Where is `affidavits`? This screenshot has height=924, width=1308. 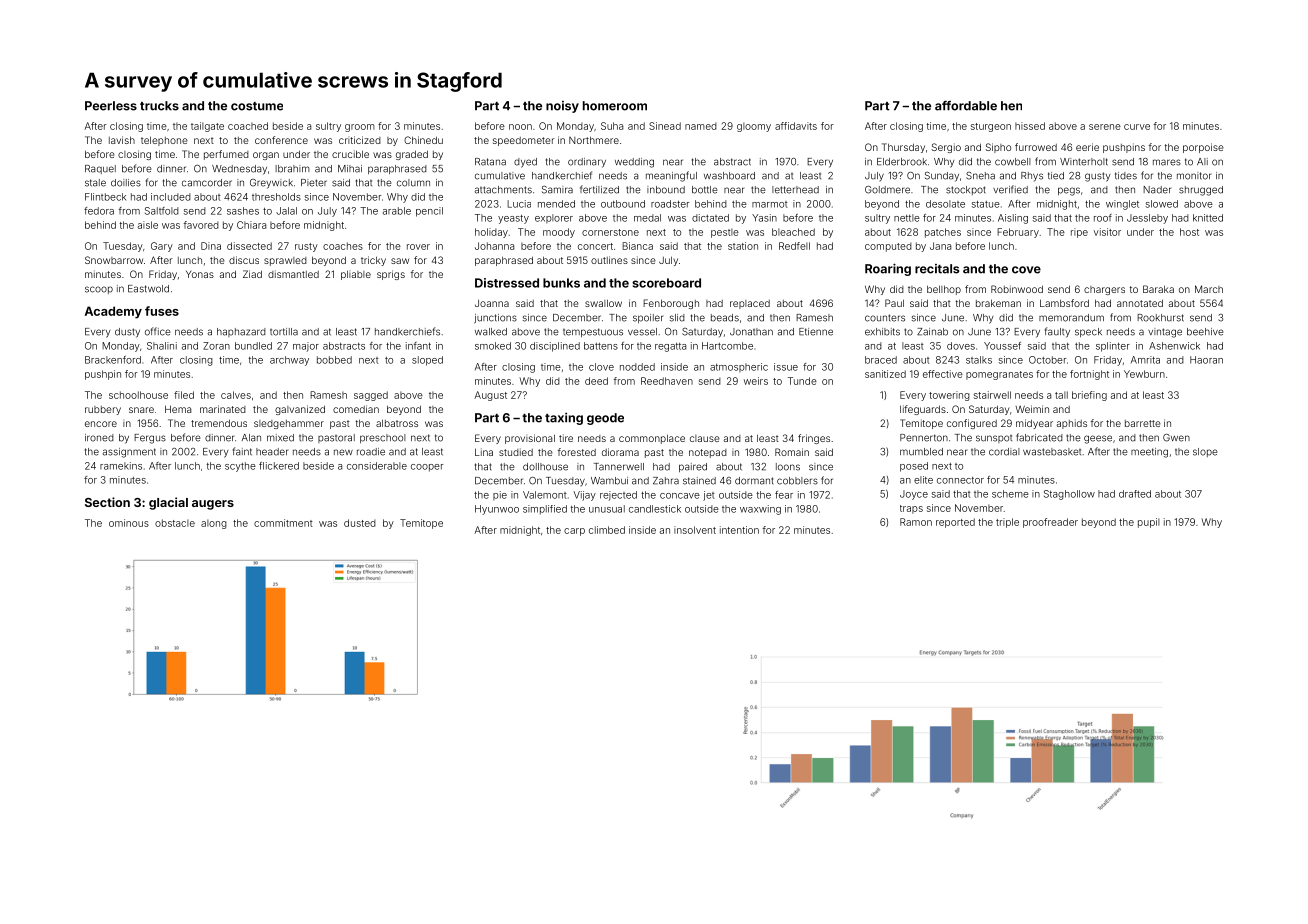 affidavits is located at coordinates (796, 126).
